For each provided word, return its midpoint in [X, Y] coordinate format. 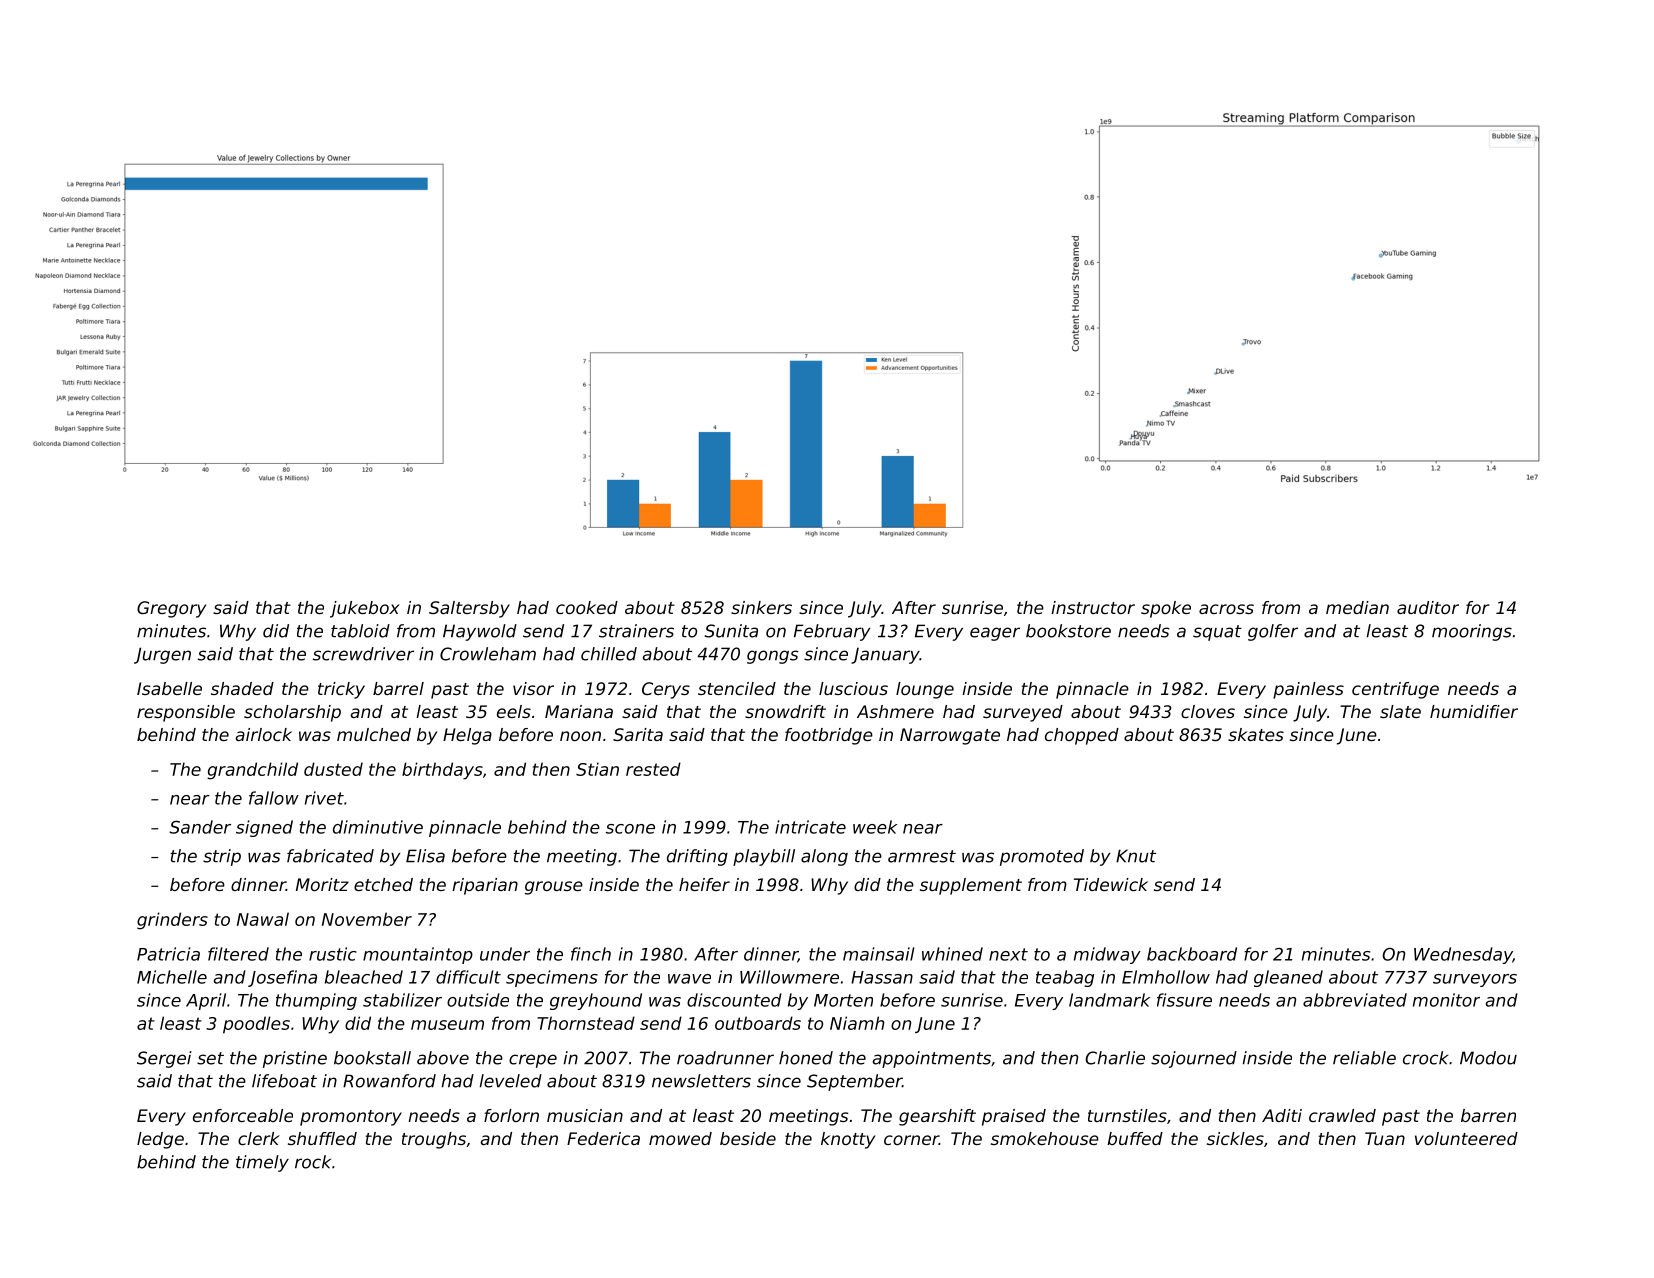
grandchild [252, 771]
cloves [1208, 711]
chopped [1082, 736]
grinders [172, 921]
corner [911, 1140]
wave [689, 979]
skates [1256, 734]
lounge [925, 690]
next [1008, 954]
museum [447, 1025]
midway [1107, 955]
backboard [1192, 954]
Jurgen [162, 655]
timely [262, 1163]
